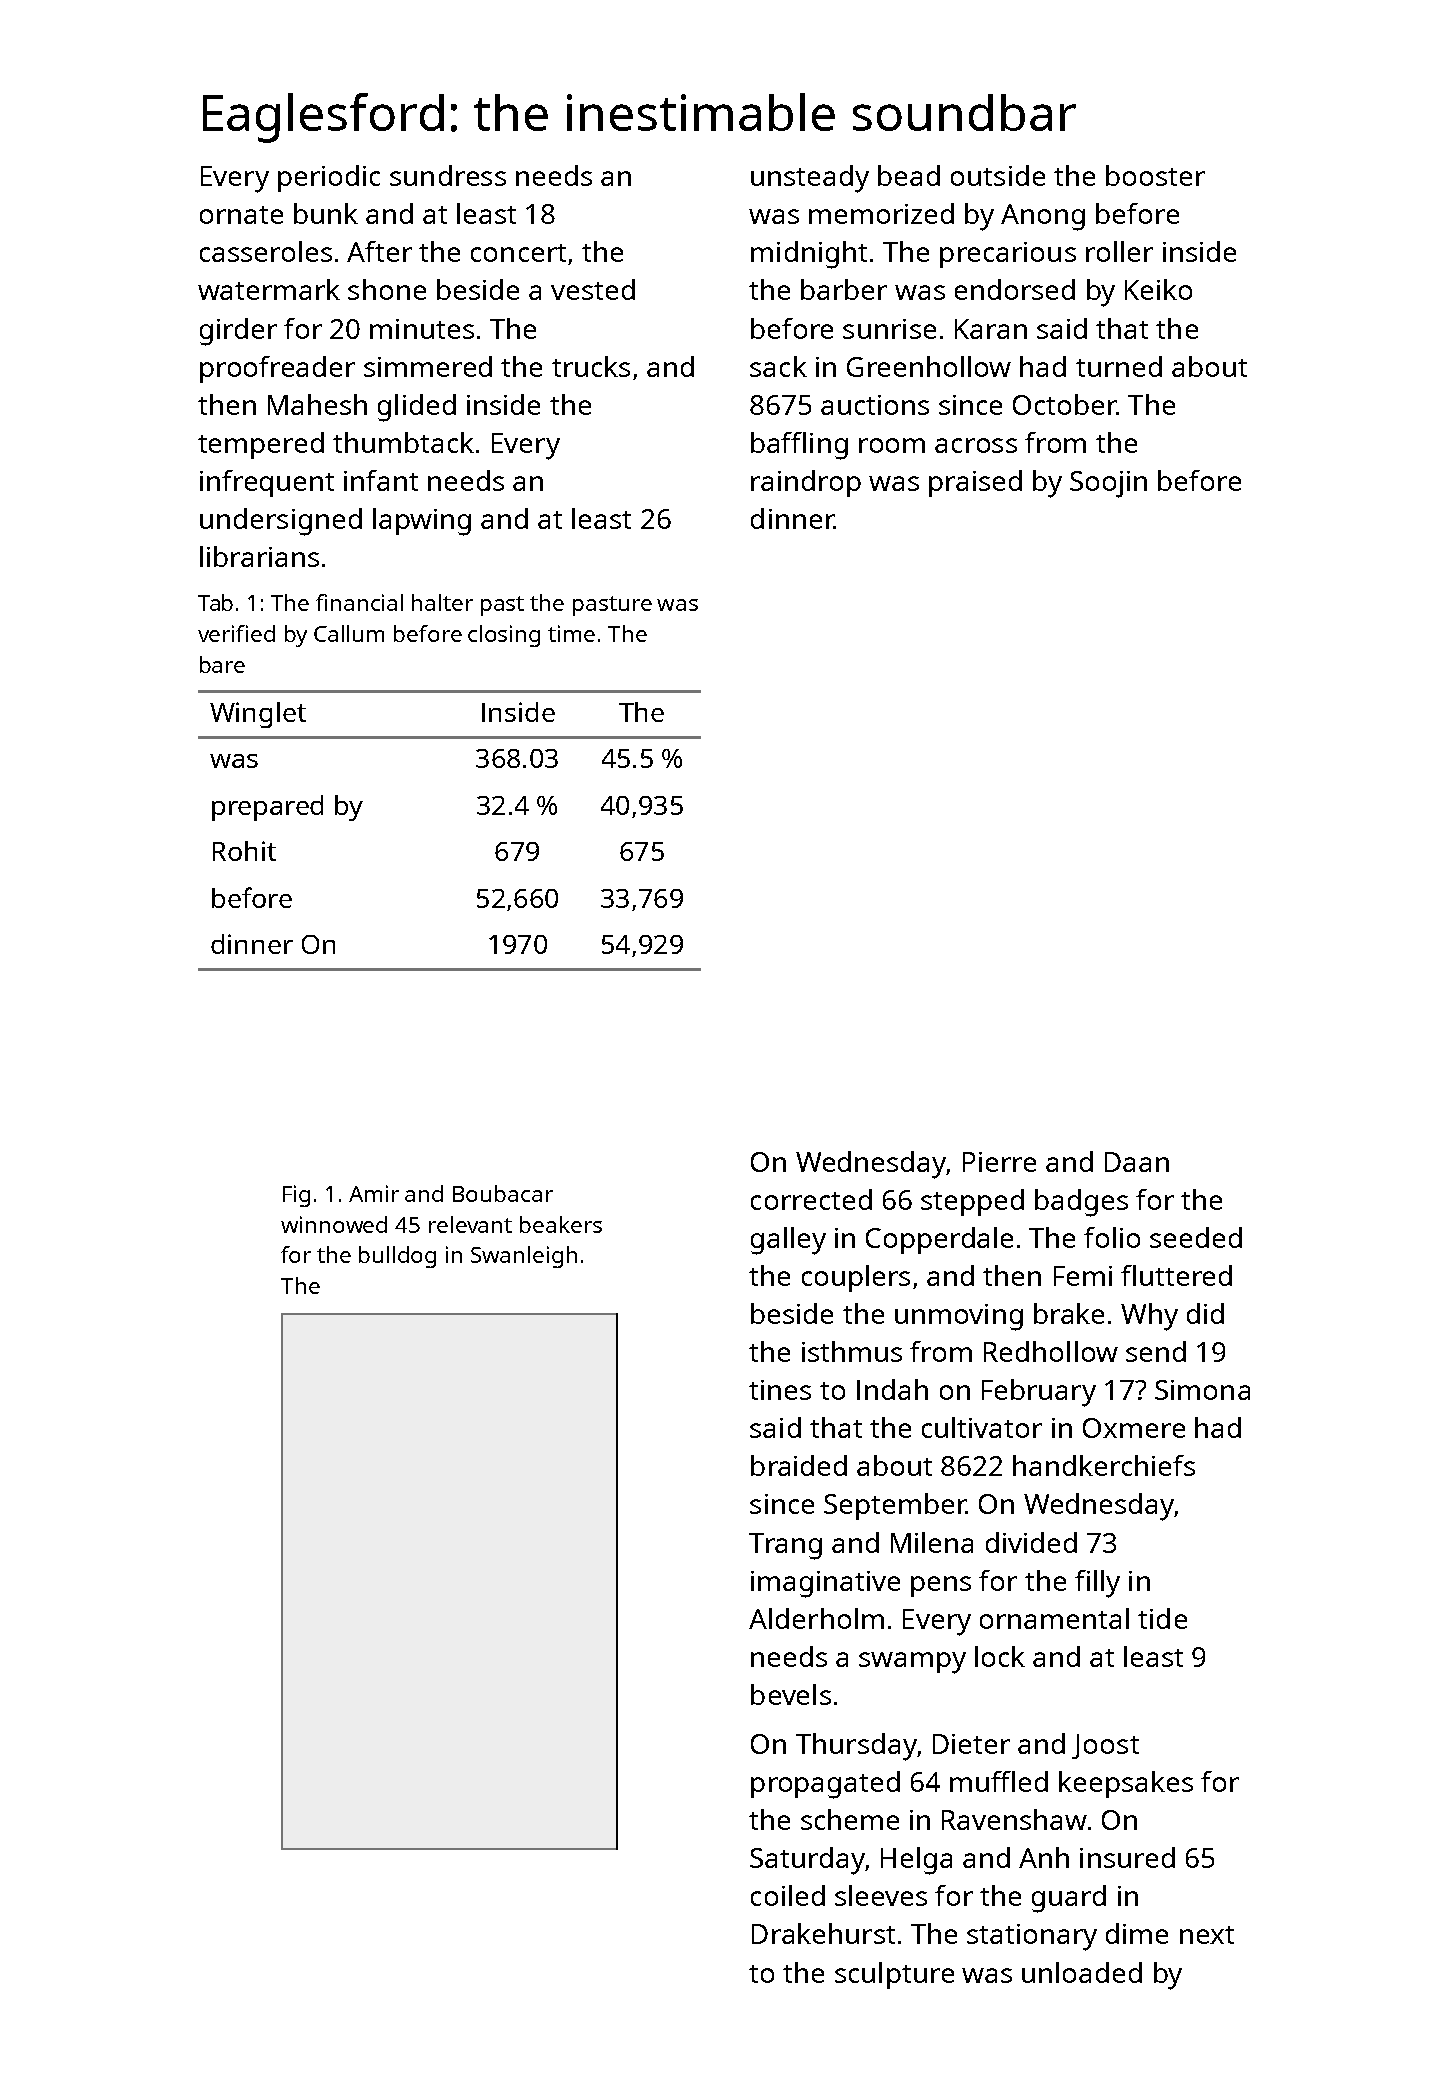  I want to click on winnowed, so click(334, 1224).
